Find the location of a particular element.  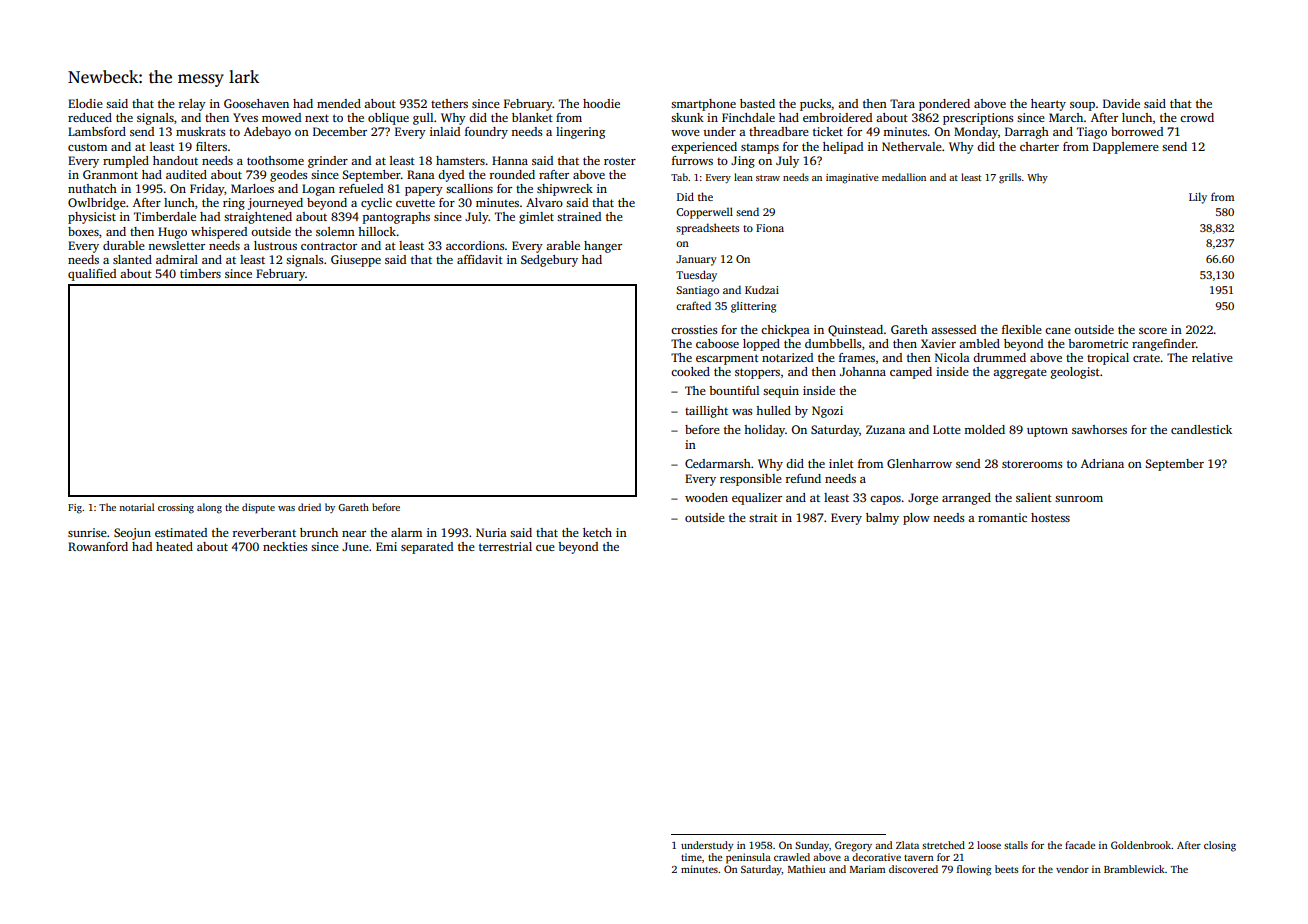

closing is located at coordinates (1220, 846).
